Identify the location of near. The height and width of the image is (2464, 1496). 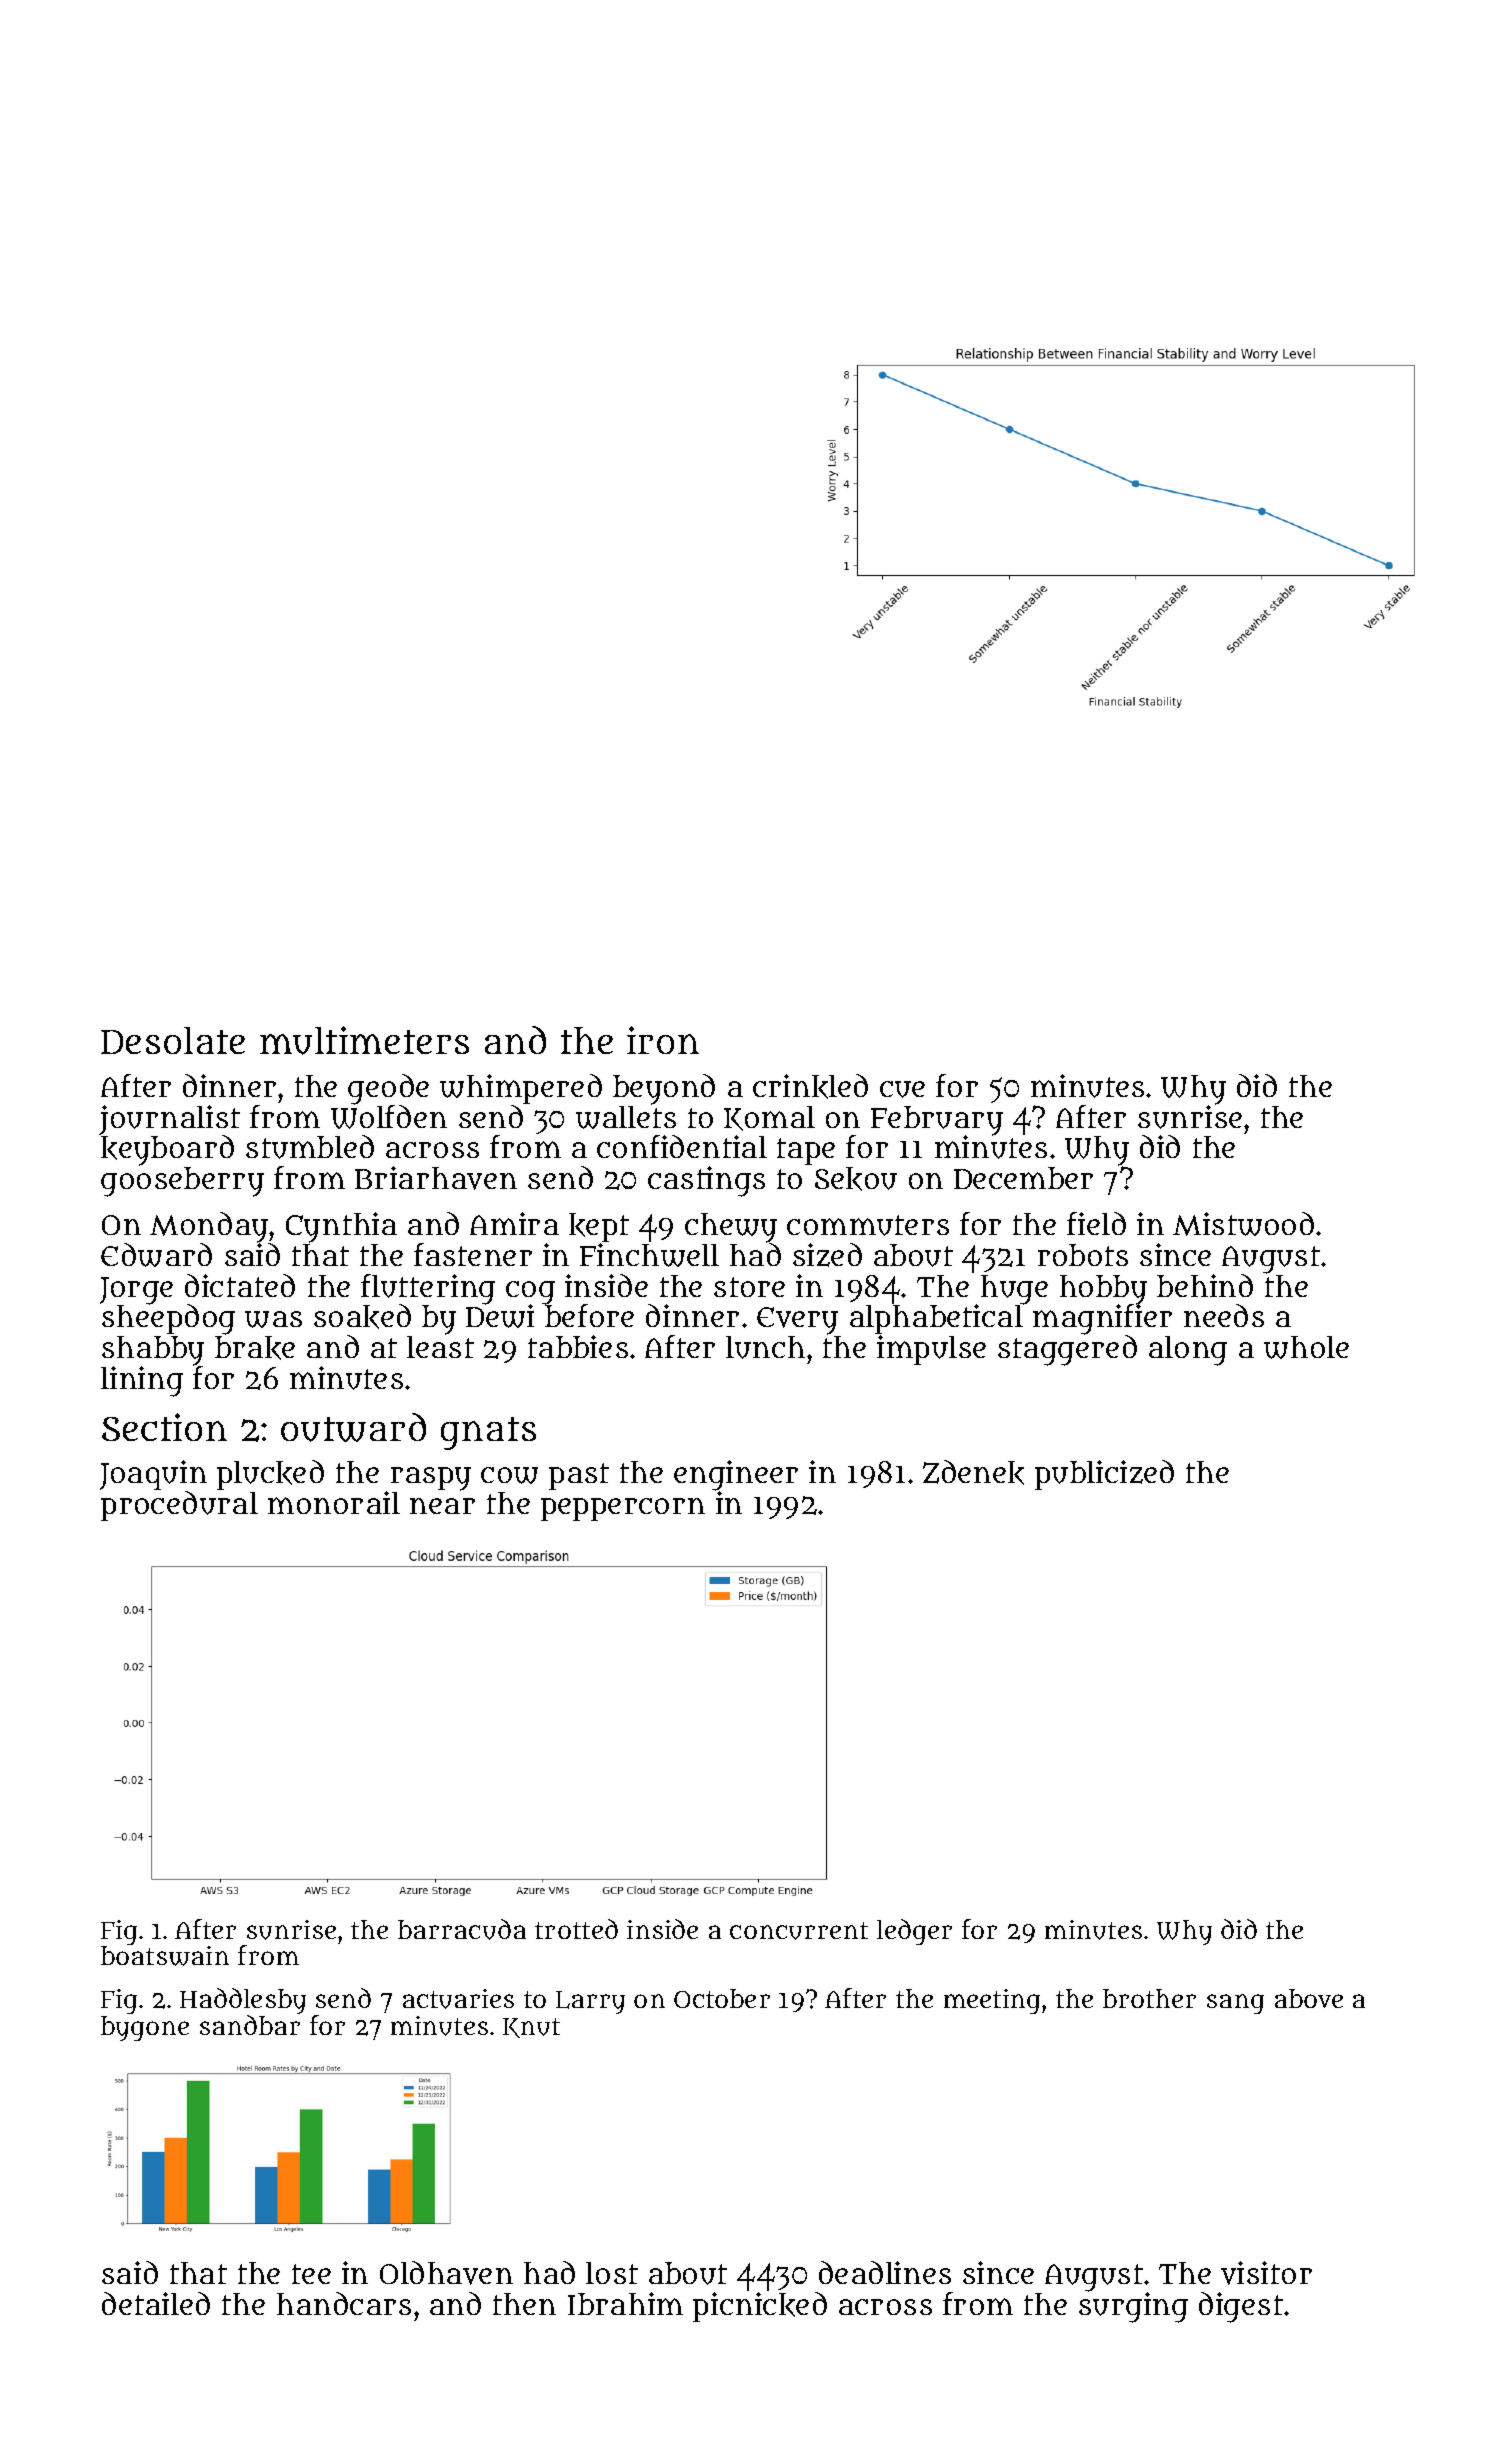
(442, 1506).
